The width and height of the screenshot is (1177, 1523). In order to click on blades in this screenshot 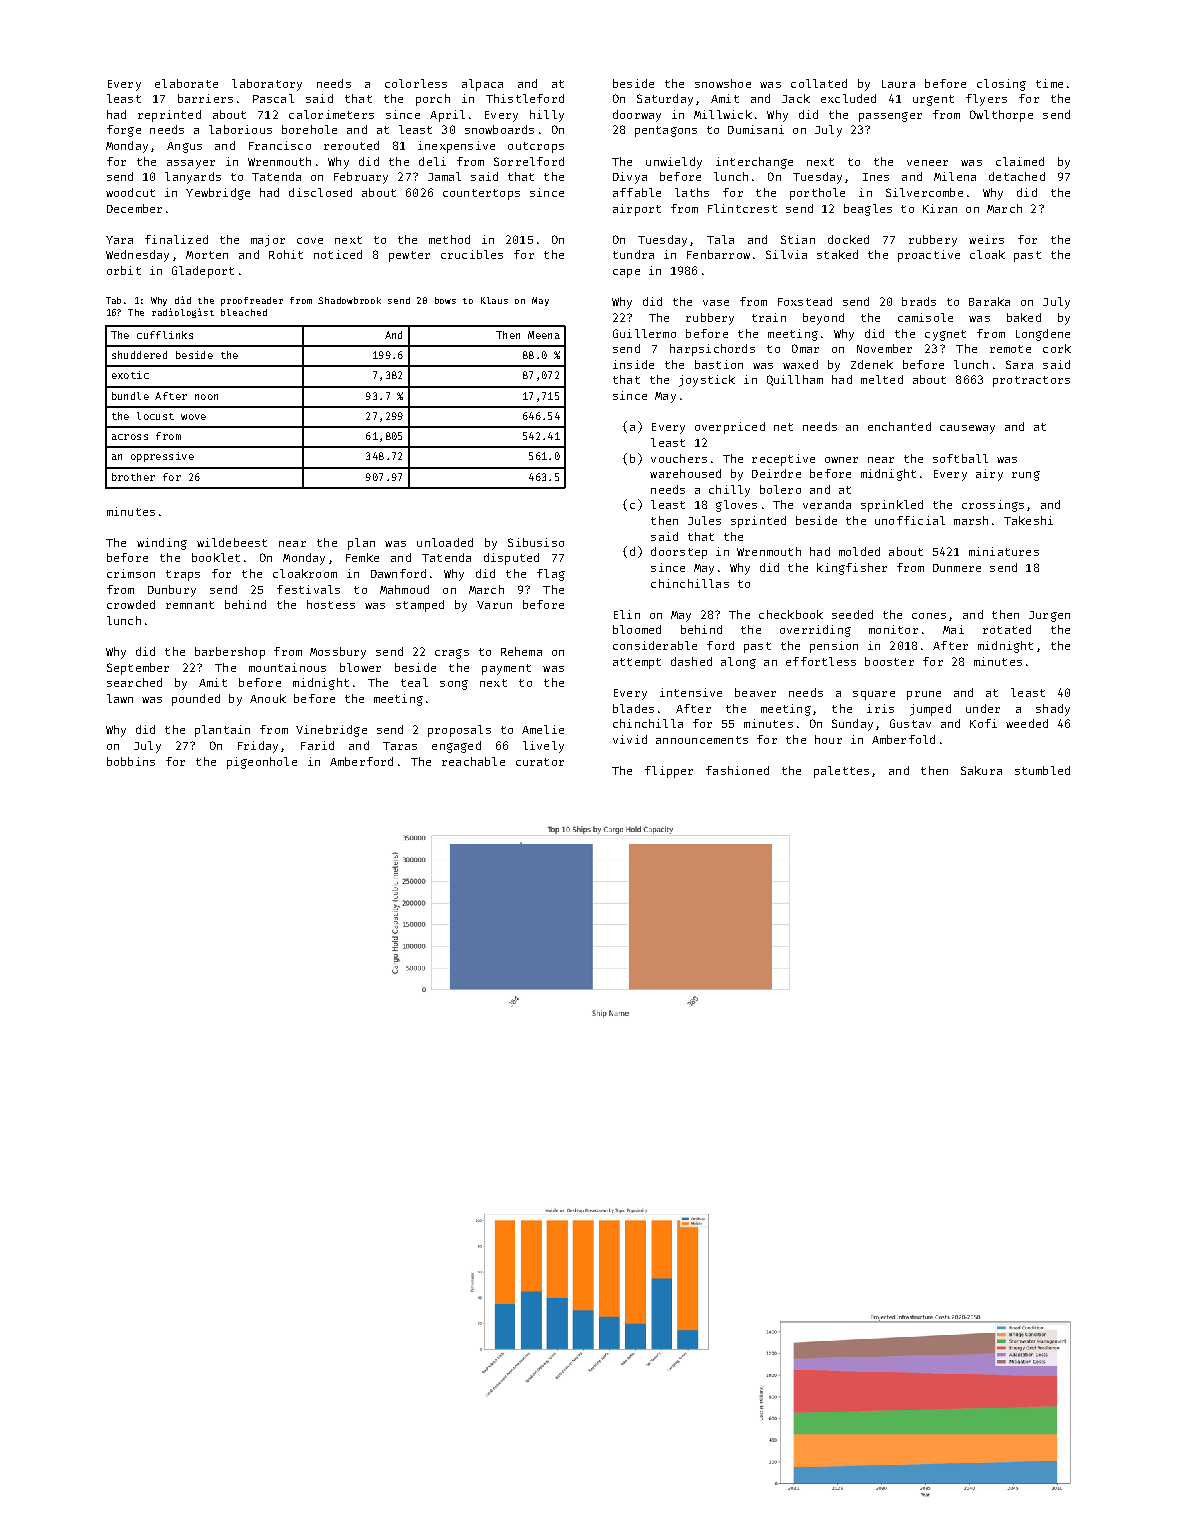, I will do `click(633, 708)`.
